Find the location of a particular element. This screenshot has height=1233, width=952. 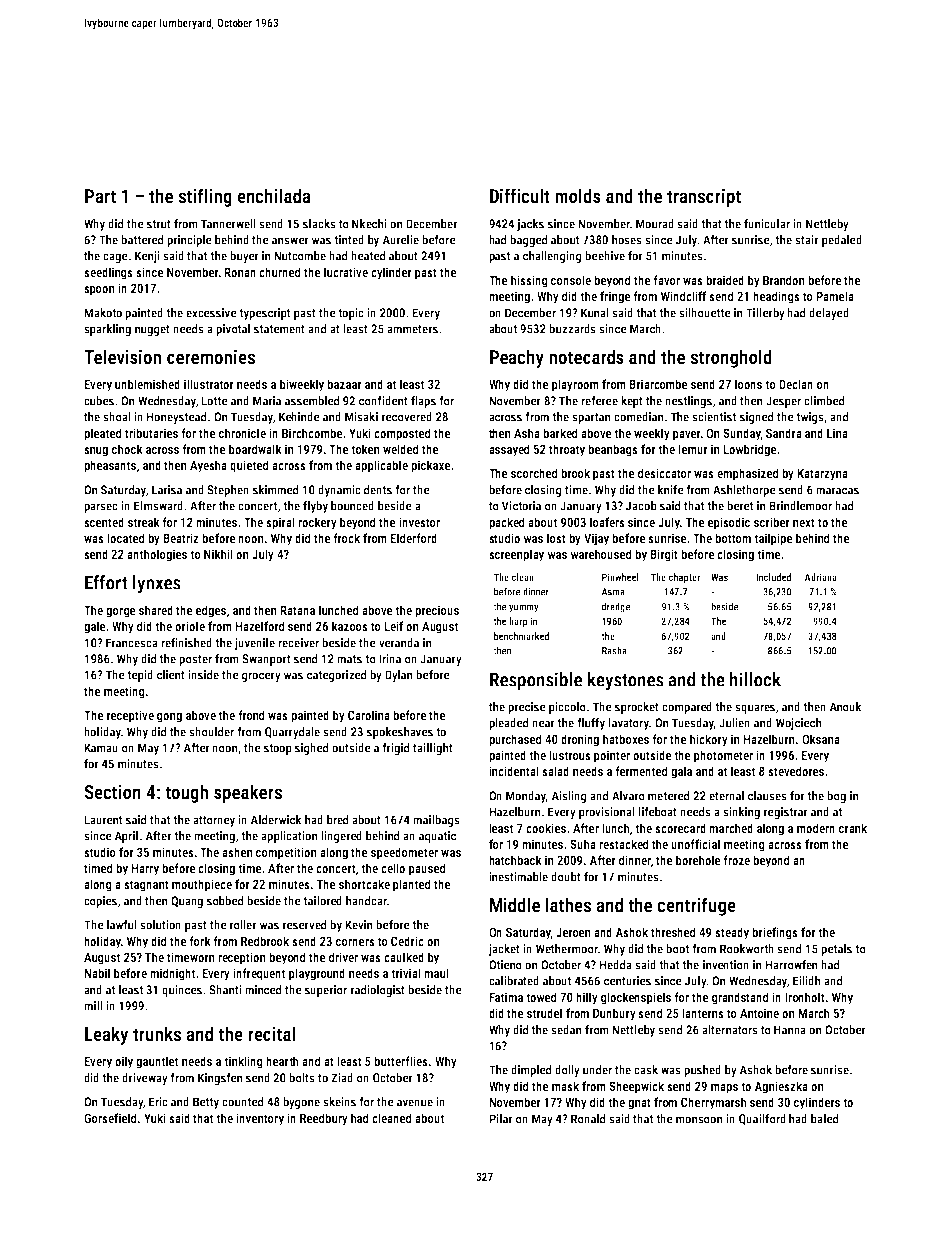

hillock is located at coordinates (755, 679).
